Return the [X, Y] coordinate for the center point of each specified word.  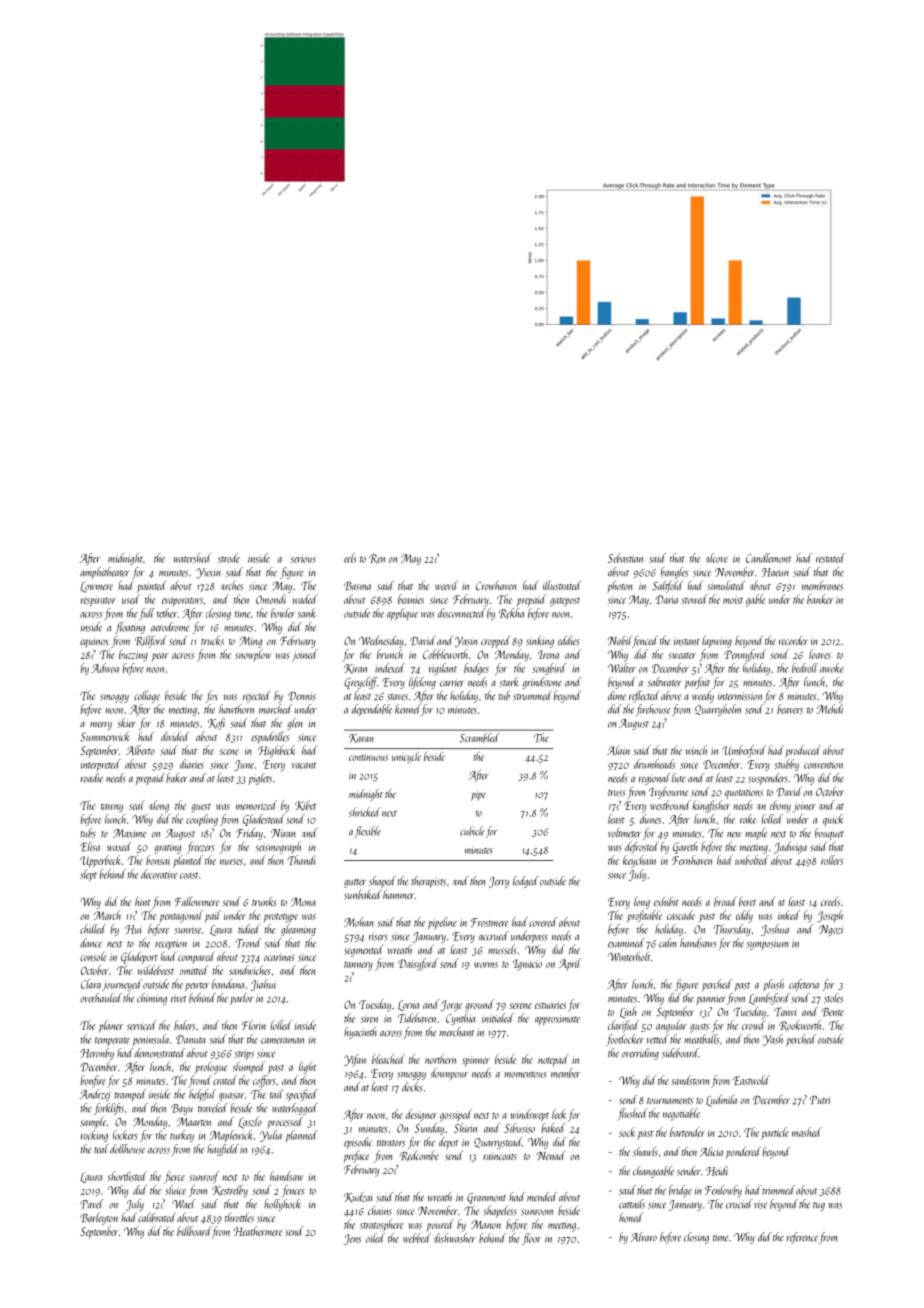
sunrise [187, 930]
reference [802, 1238]
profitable [644, 916]
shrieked [364, 812]
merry [101, 726]
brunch [390, 654]
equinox [94, 643]
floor [531, 1239]
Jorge [451, 1006]
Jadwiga [790, 847]
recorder [793, 640]
